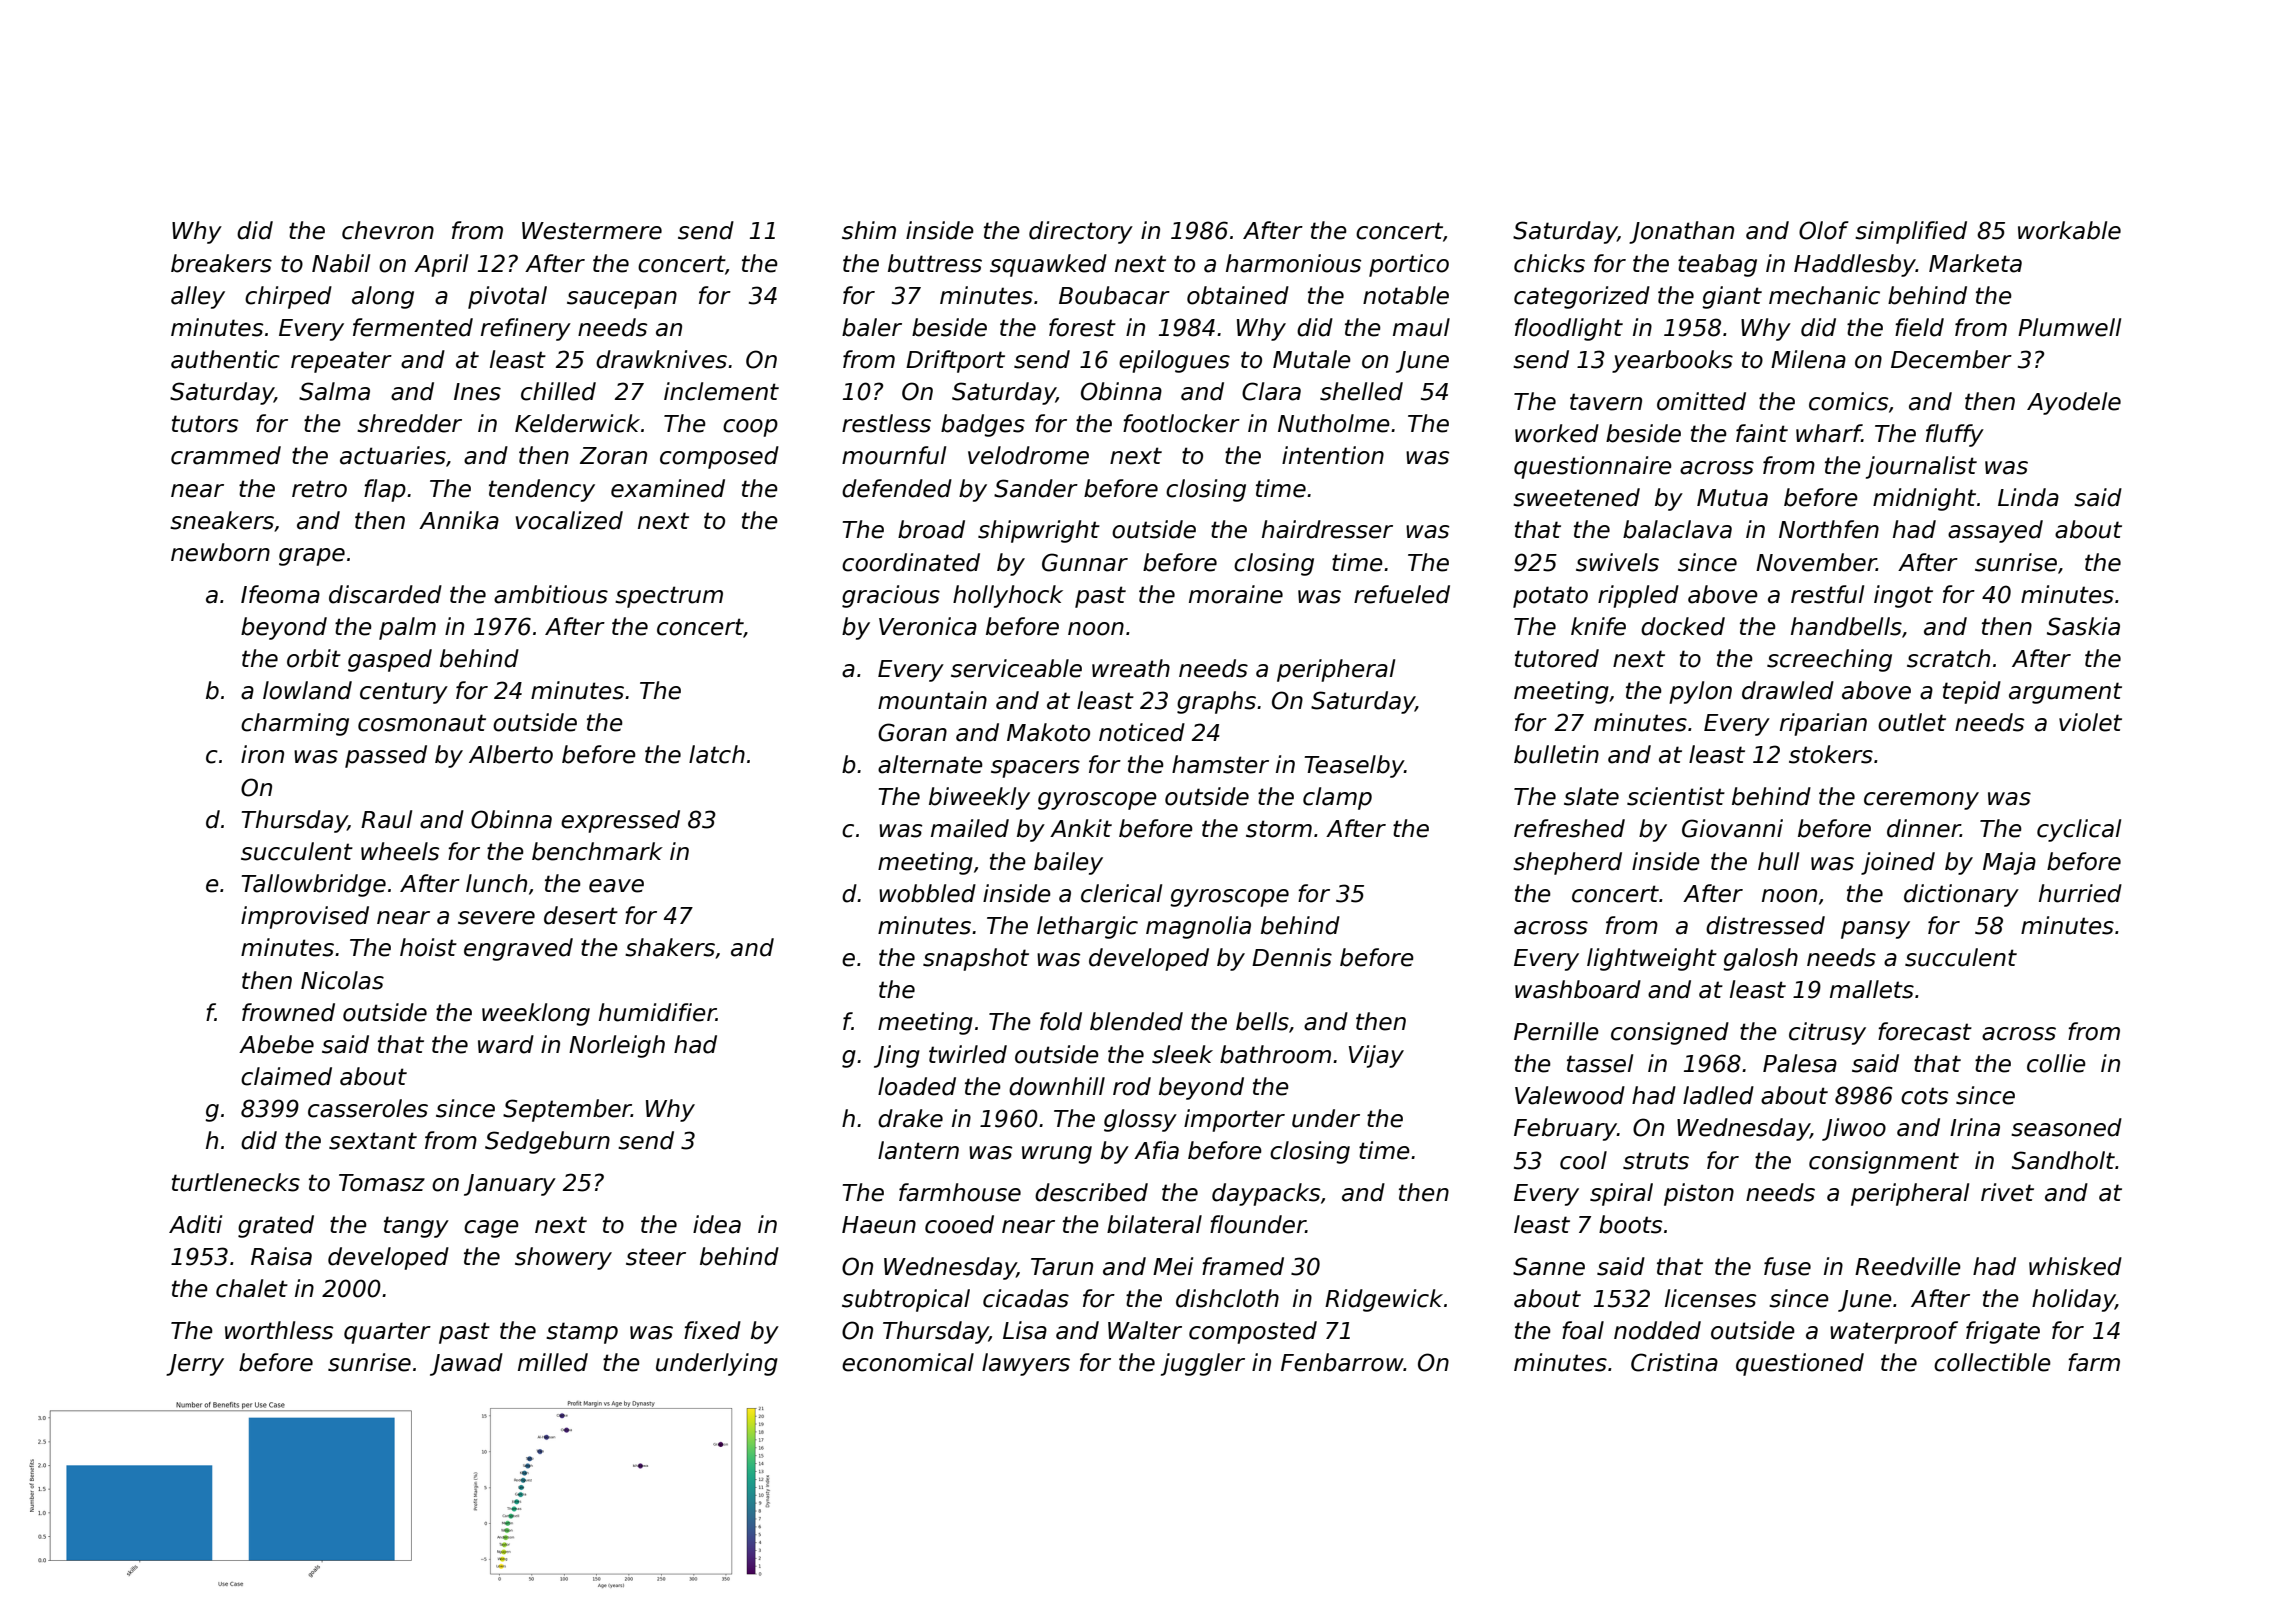  What do you see at coordinates (281, 1256) in the screenshot?
I see `Raisa` at bounding box center [281, 1256].
